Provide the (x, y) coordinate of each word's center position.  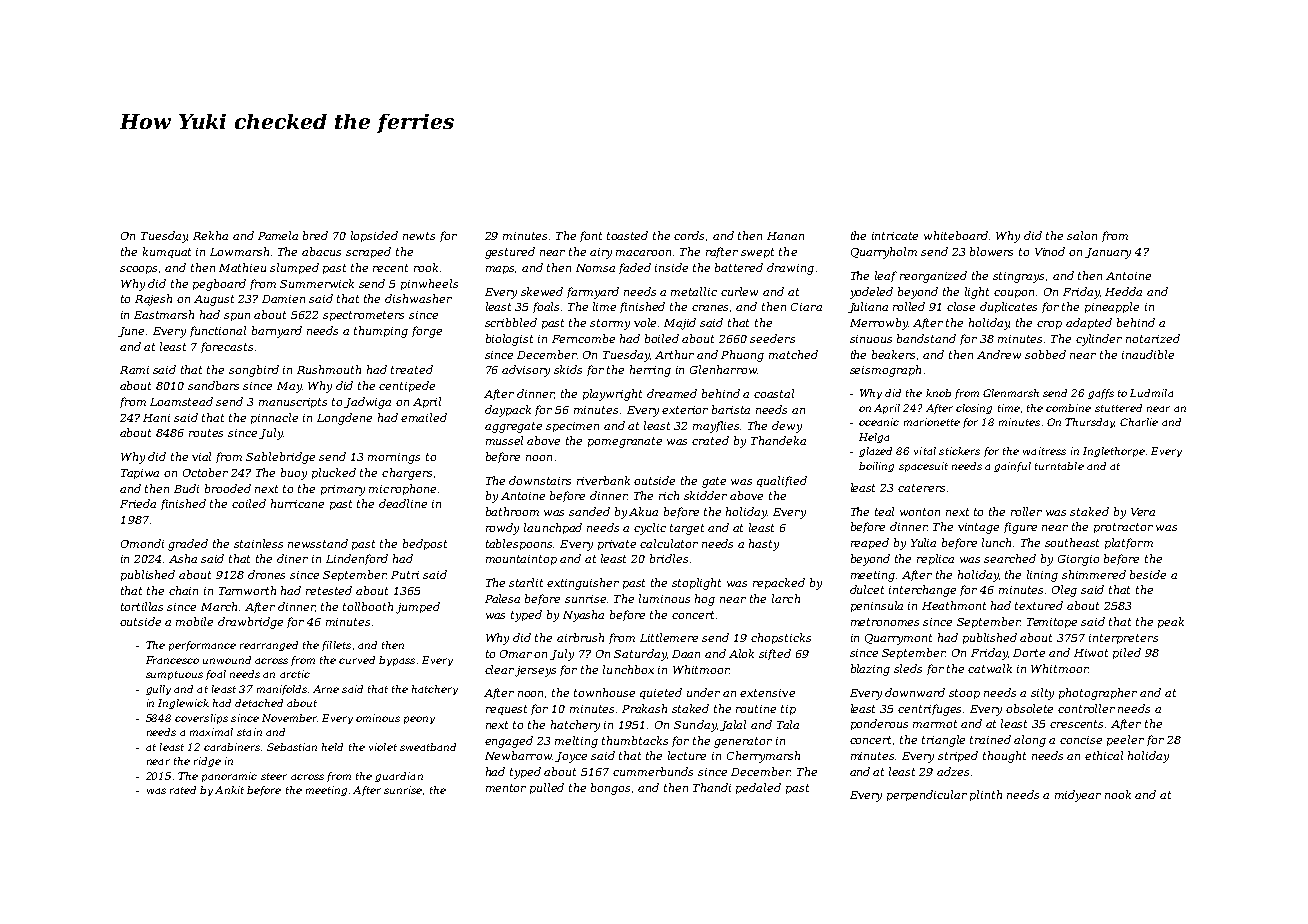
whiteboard (956, 235)
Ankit (229, 790)
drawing (790, 269)
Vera (1143, 512)
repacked (779, 583)
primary (343, 490)
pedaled (758, 788)
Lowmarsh (239, 251)
